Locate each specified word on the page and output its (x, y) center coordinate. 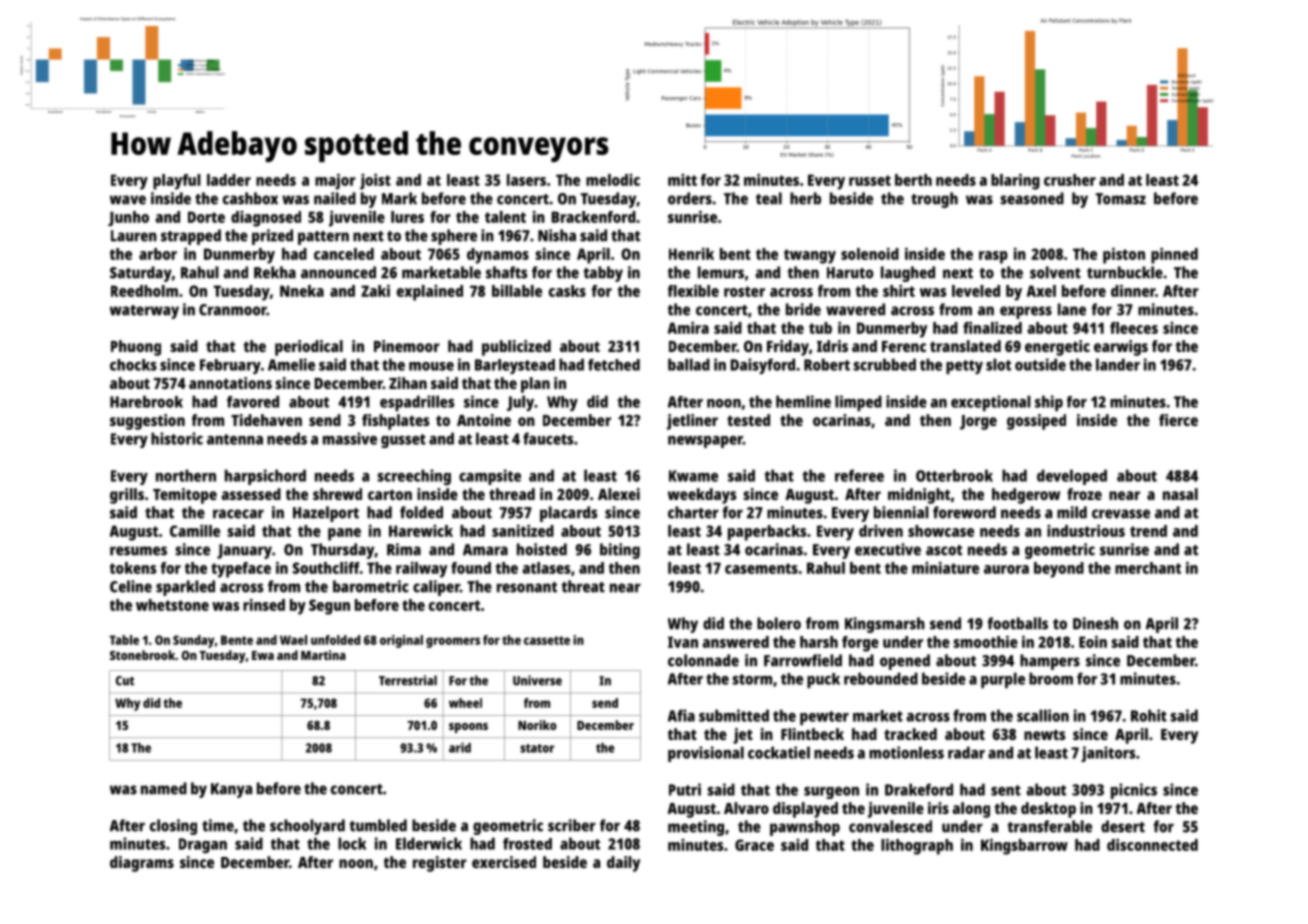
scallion (1043, 715)
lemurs (721, 272)
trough (934, 200)
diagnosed (266, 219)
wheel (465, 703)
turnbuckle (1125, 272)
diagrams (142, 864)
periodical (309, 348)
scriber (572, 825)
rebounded (881, 678)
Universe (537, 680)
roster (744, 291)
